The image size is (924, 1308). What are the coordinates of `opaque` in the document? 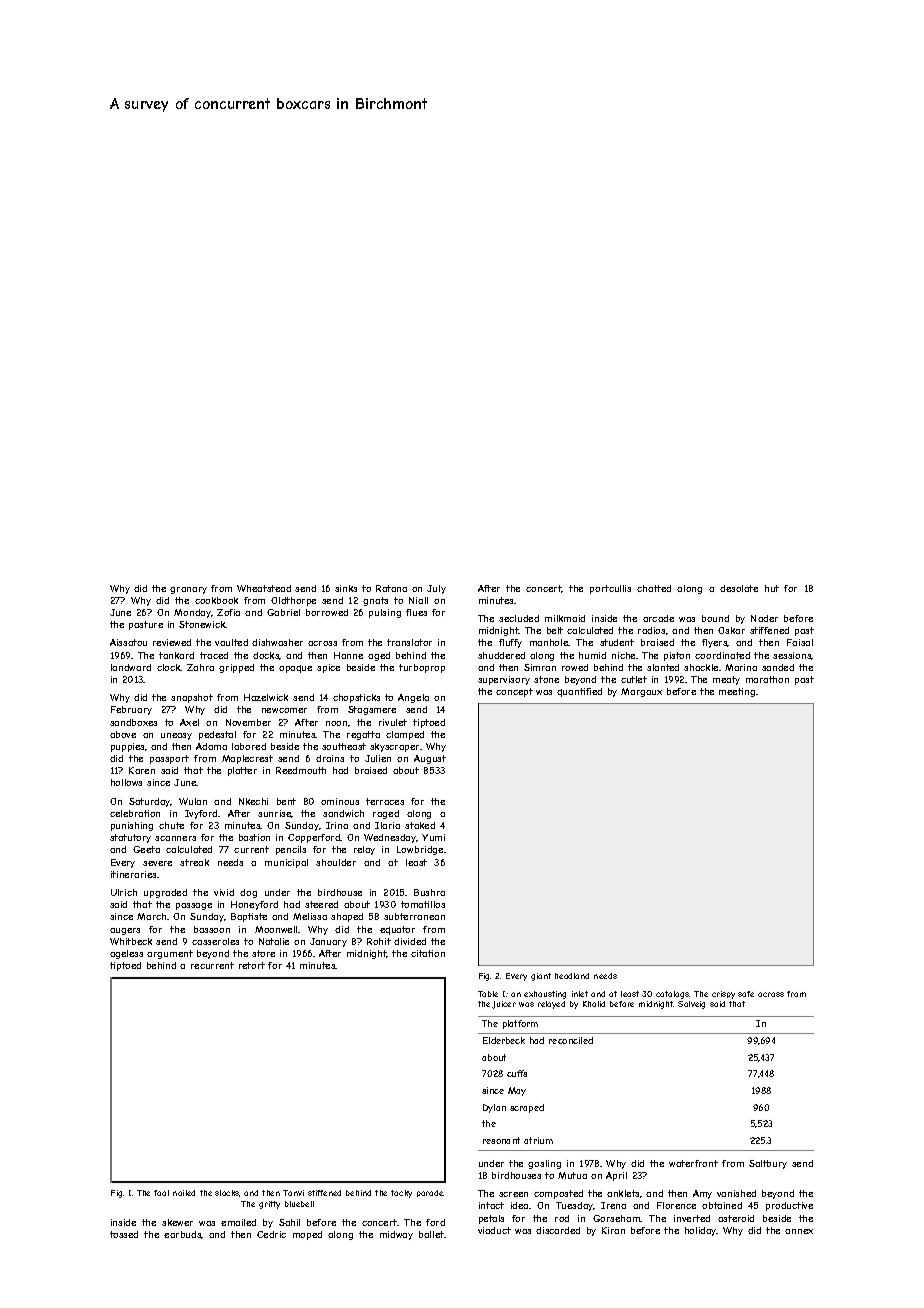 It's located at (295, 669).
